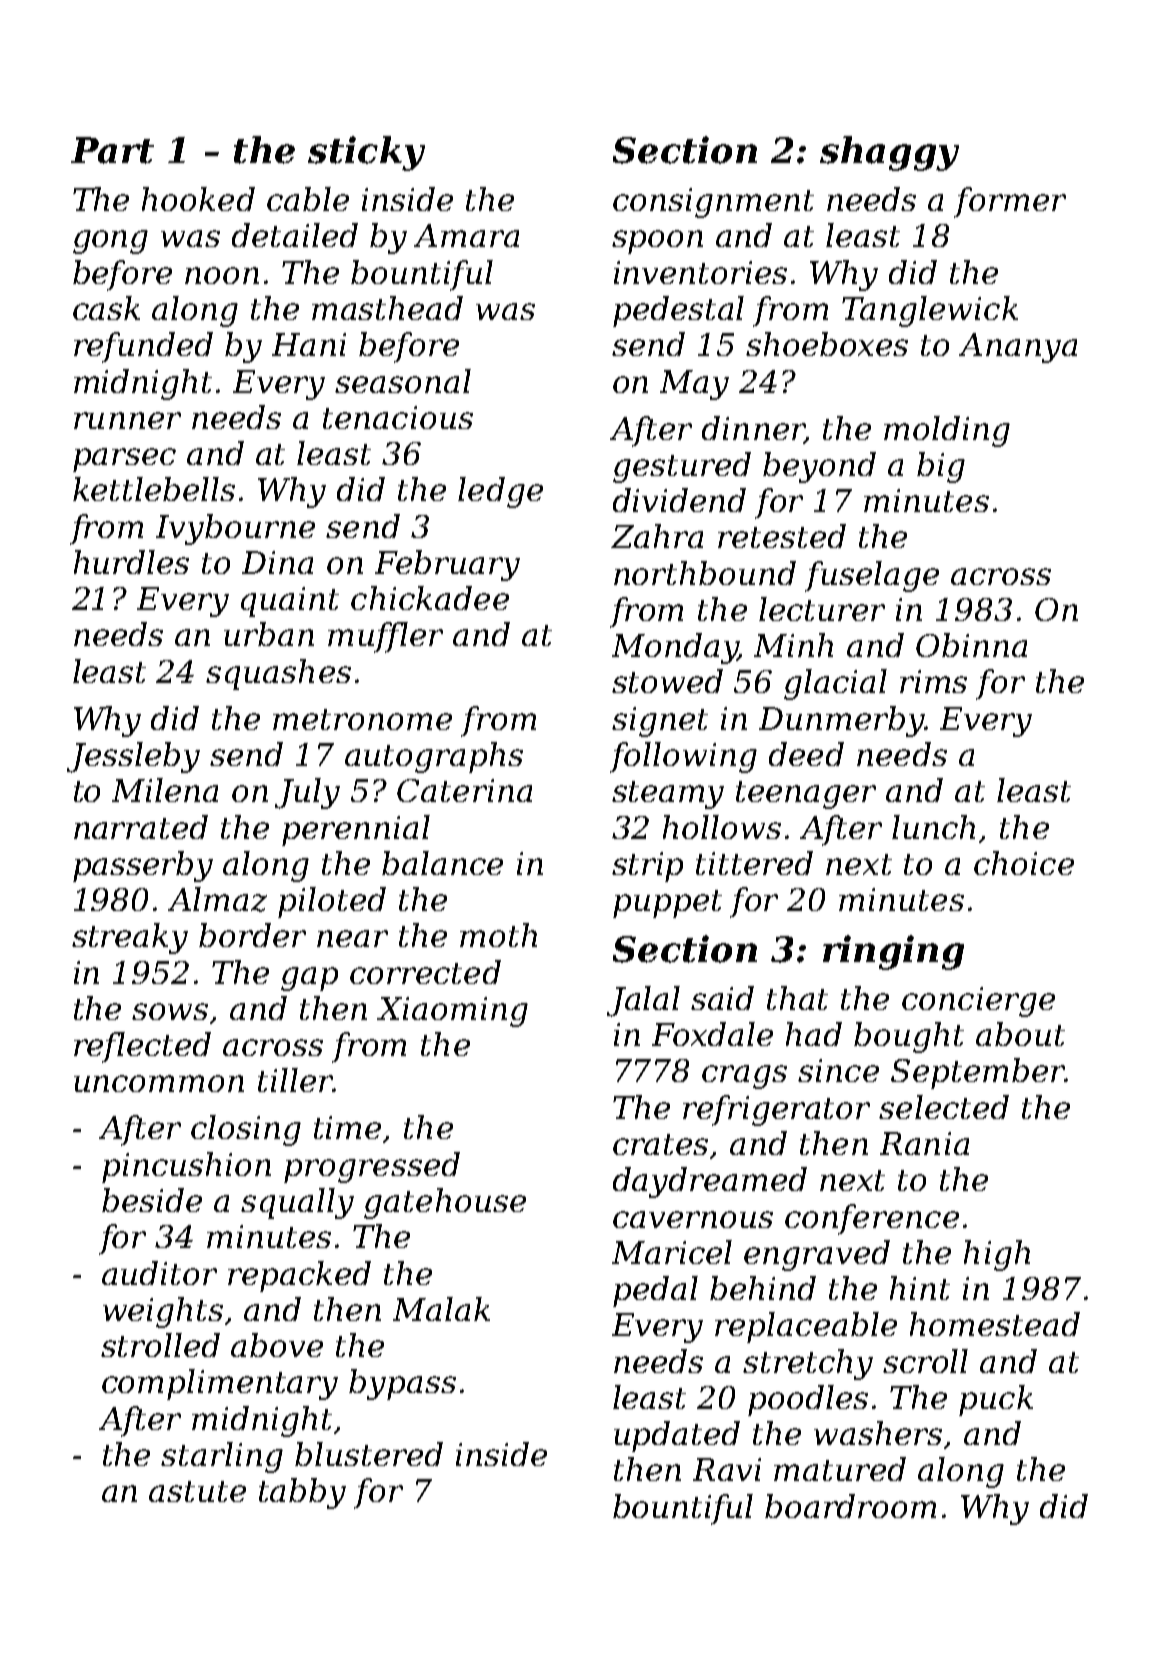 This page has width=1165, height=1654. What do you see at coordinates (127, 420) in the page?
I see `runner` at bounding box center [127, 420].
